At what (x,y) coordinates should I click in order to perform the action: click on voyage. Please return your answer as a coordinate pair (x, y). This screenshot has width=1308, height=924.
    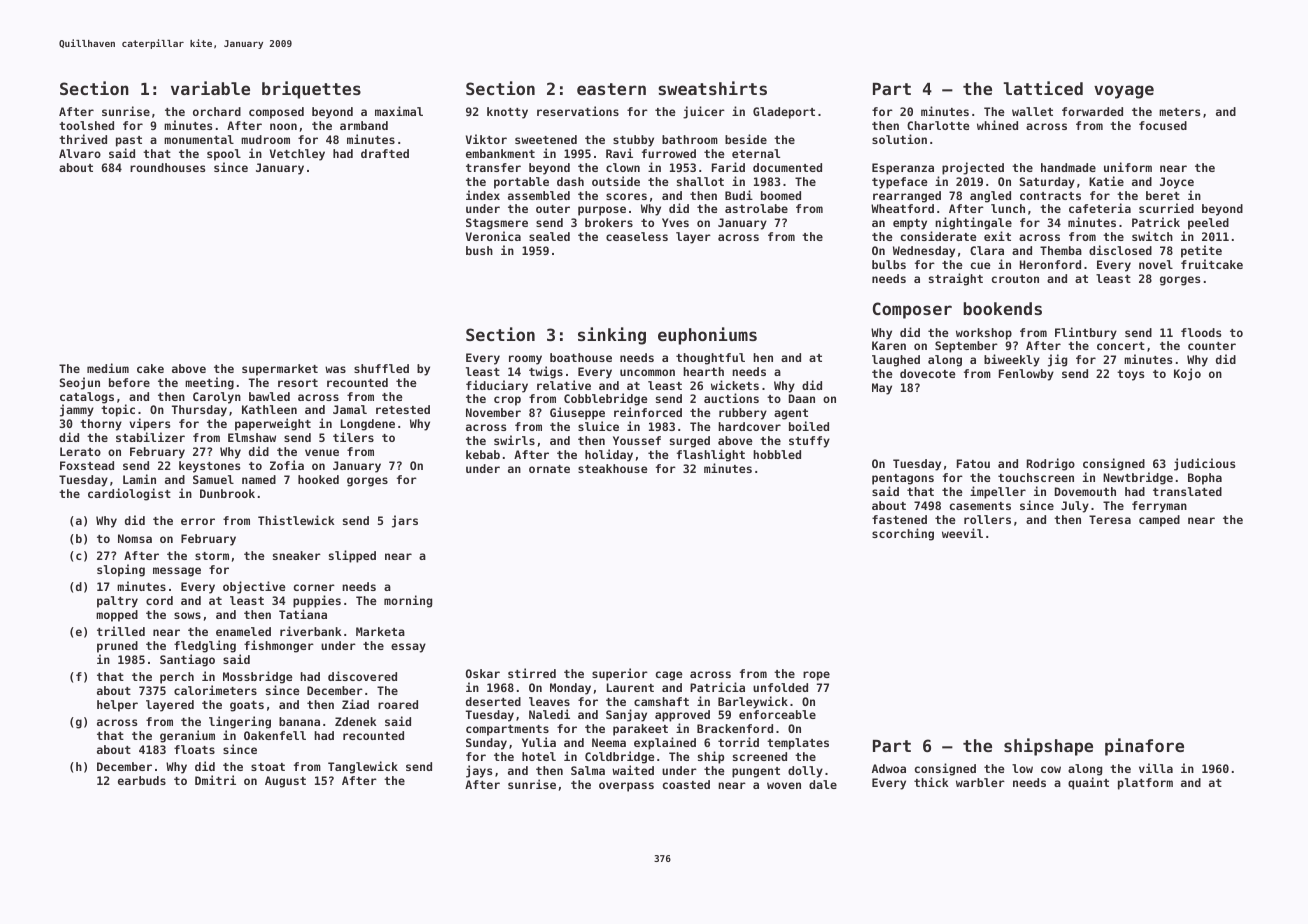
    Looking at the image, I should click on (1124, 92).
